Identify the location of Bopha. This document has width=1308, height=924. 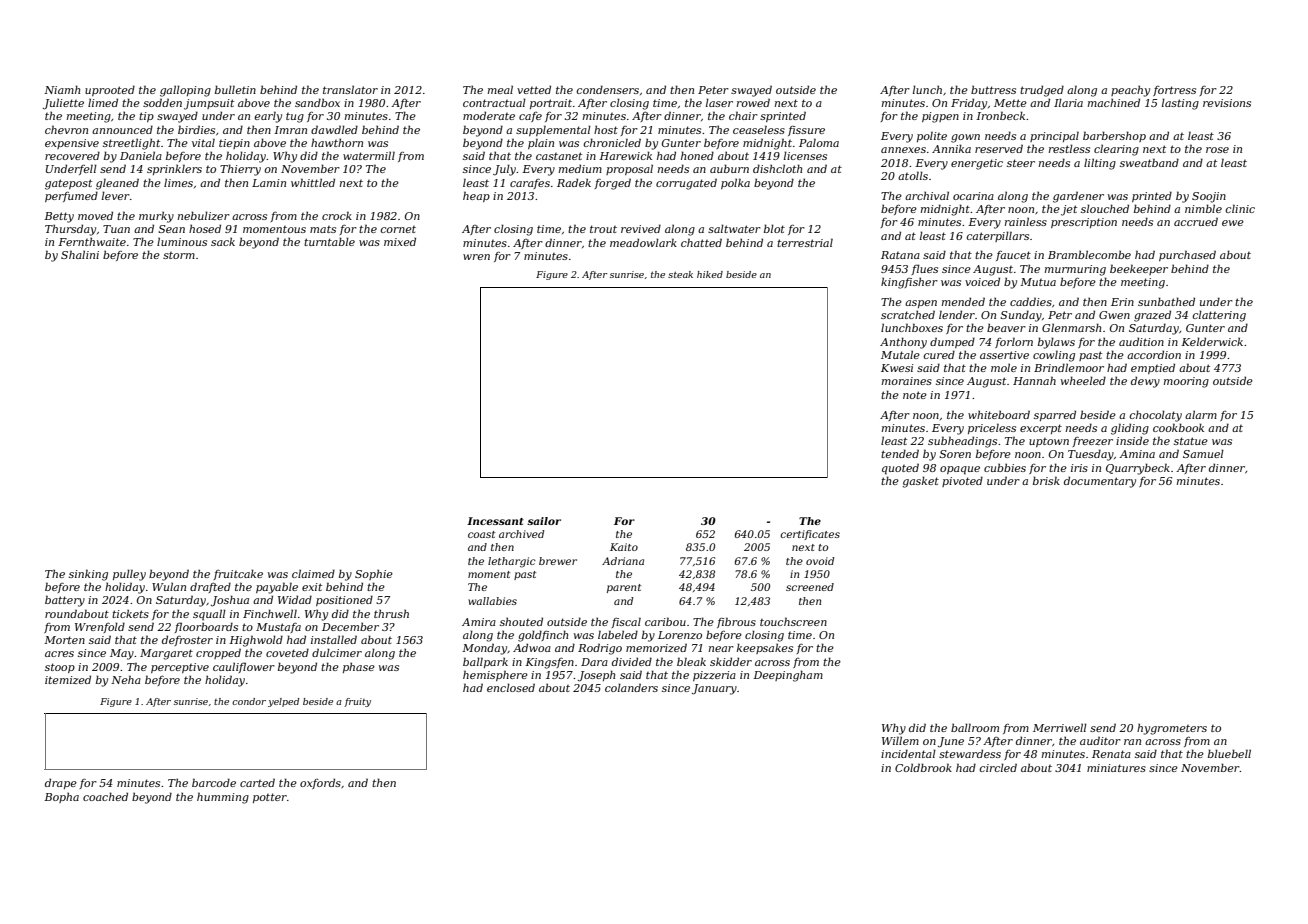
(61, 797).
